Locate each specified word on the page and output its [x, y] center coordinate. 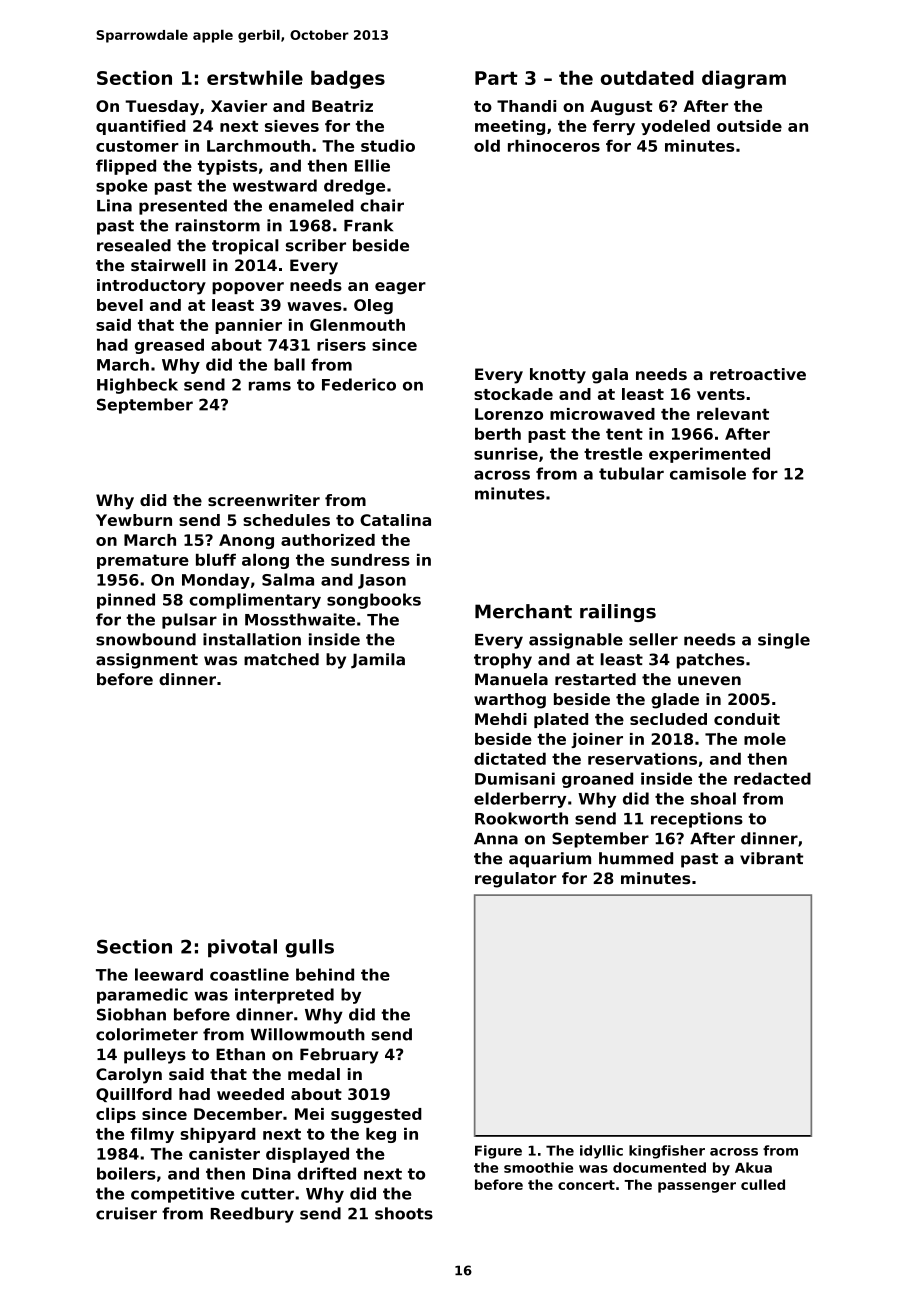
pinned [126, 601]
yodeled [675, 127]
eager [400, 288]
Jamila [378, 661]
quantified [141, 127]
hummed [636, 858]
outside [749, 126]
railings [618, 613]
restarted [595, 679]
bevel [120, 305]
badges [348, 79]
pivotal [242, 948]
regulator [516, 880]
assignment [147, 661]
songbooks [374, 601]
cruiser [126, 1213]
